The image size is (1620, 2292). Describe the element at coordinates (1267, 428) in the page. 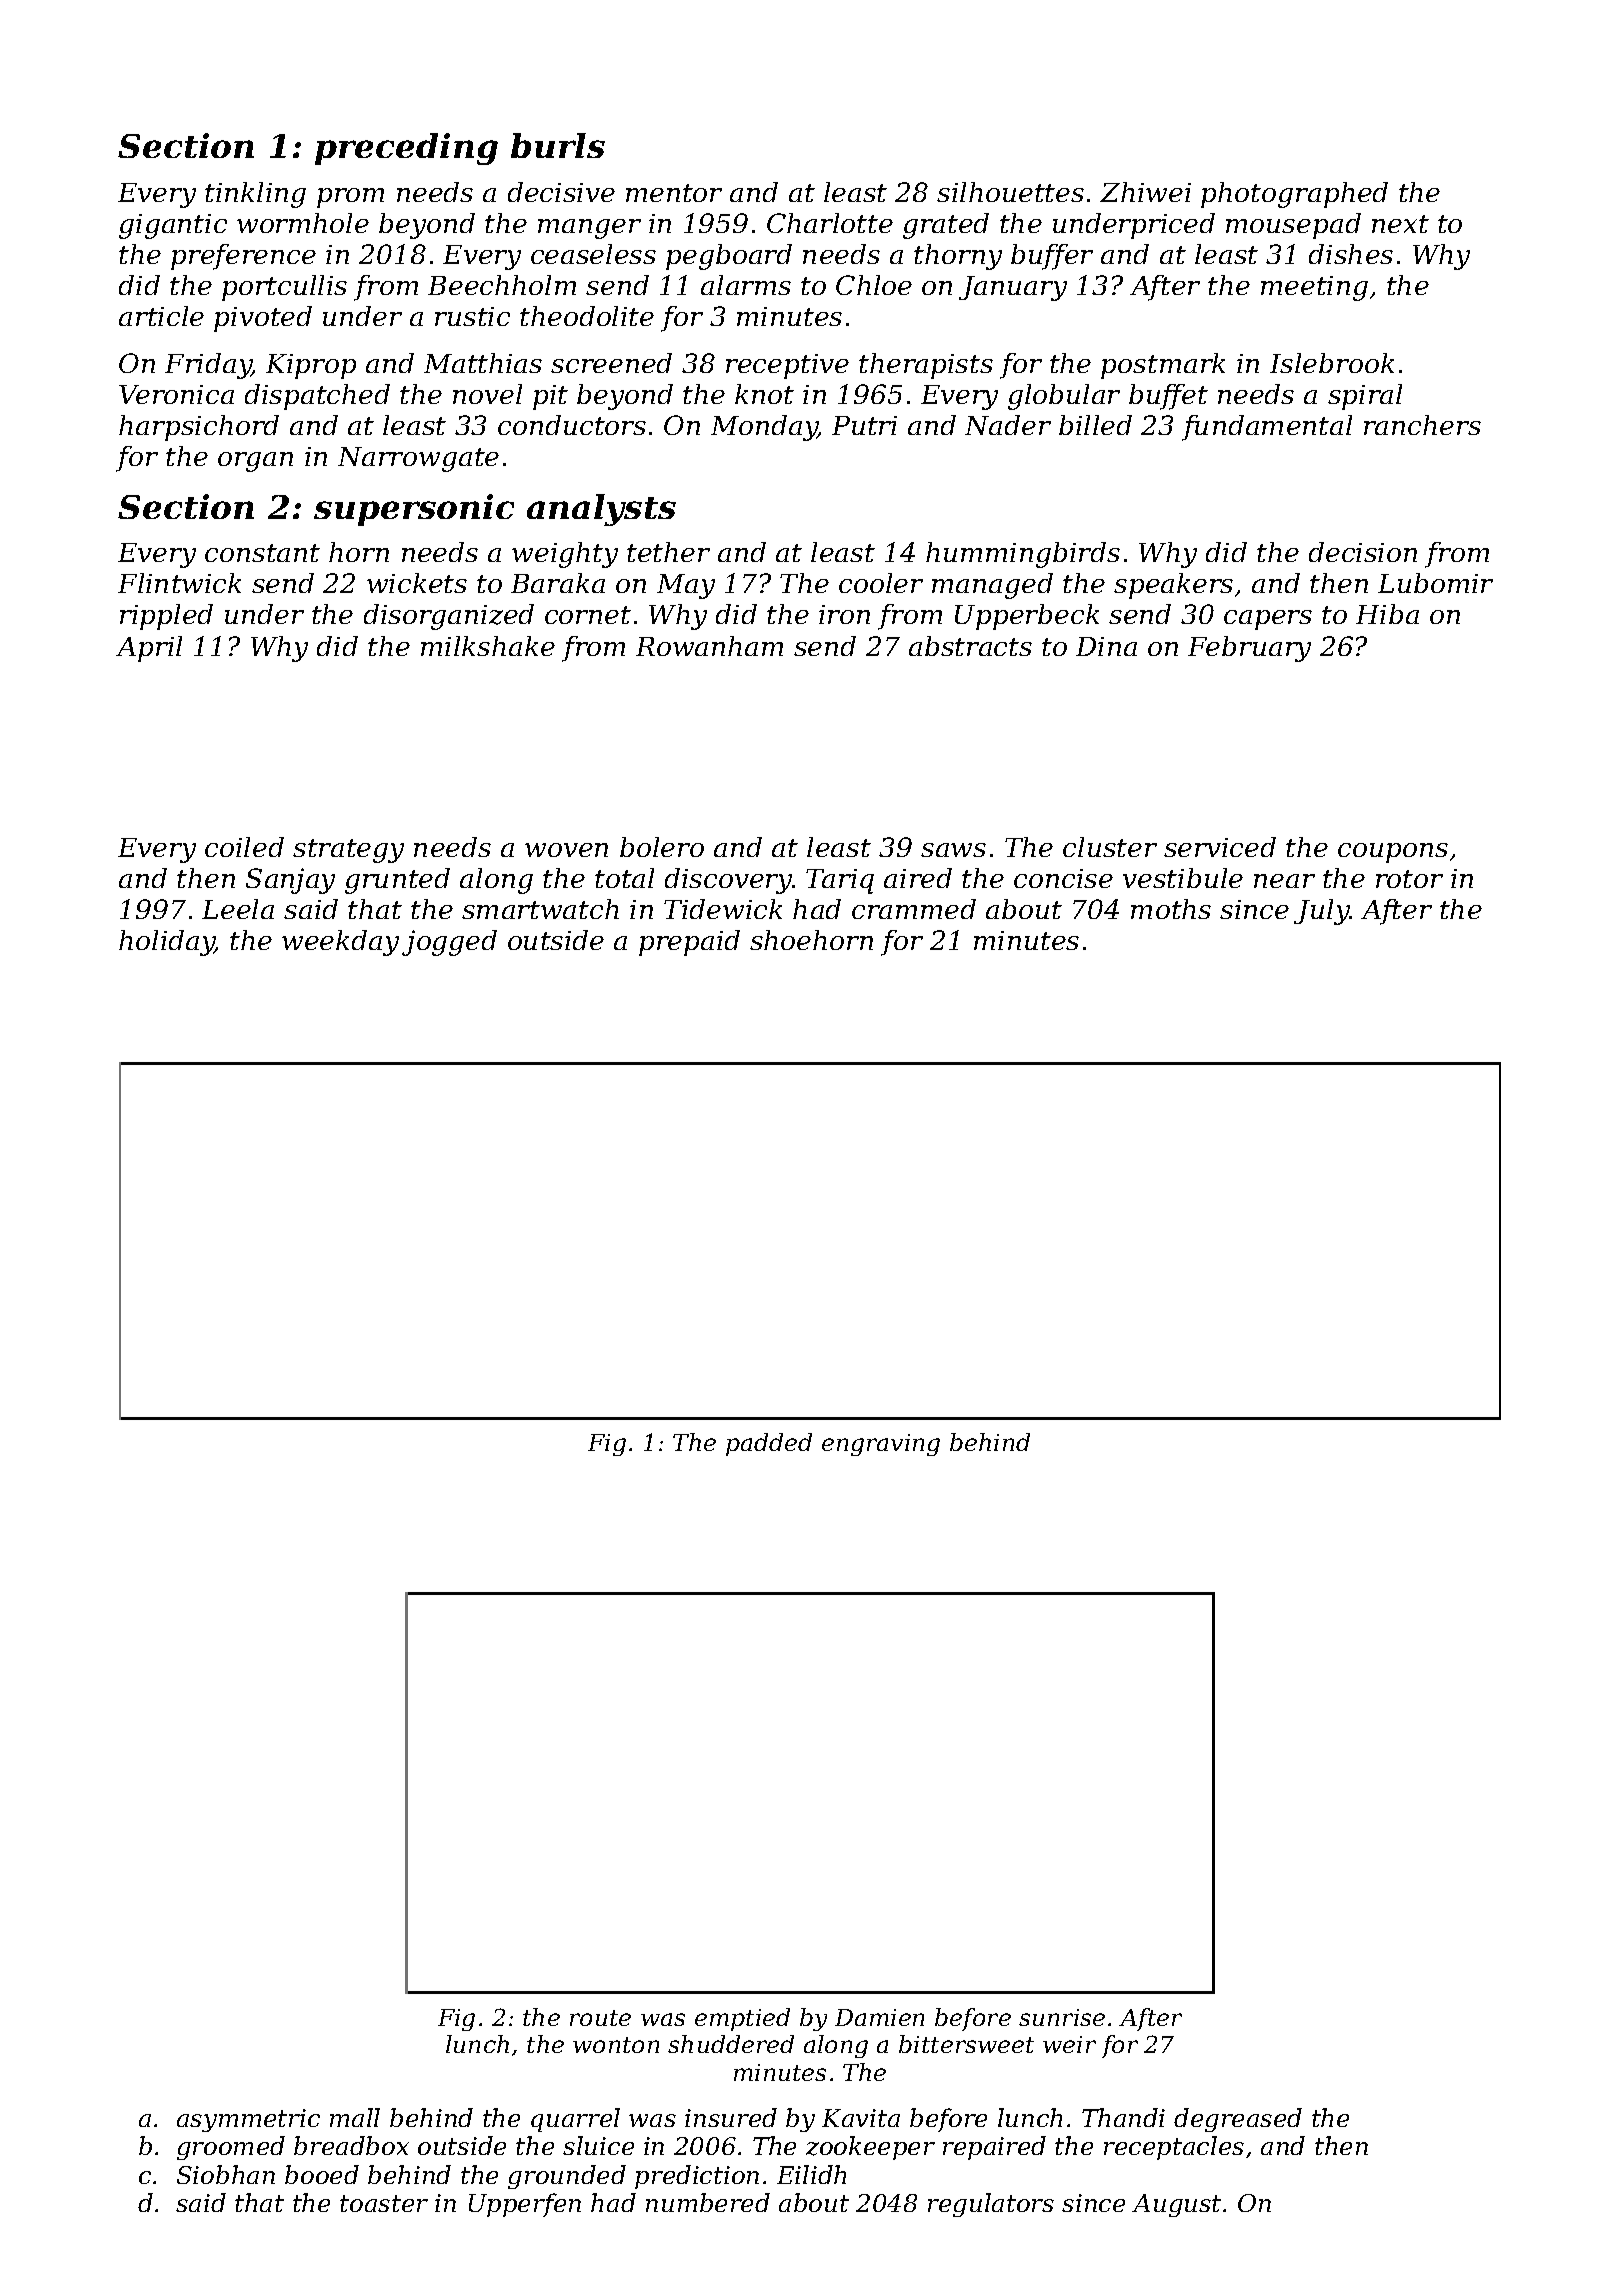

I see `fundamental` at that location.
